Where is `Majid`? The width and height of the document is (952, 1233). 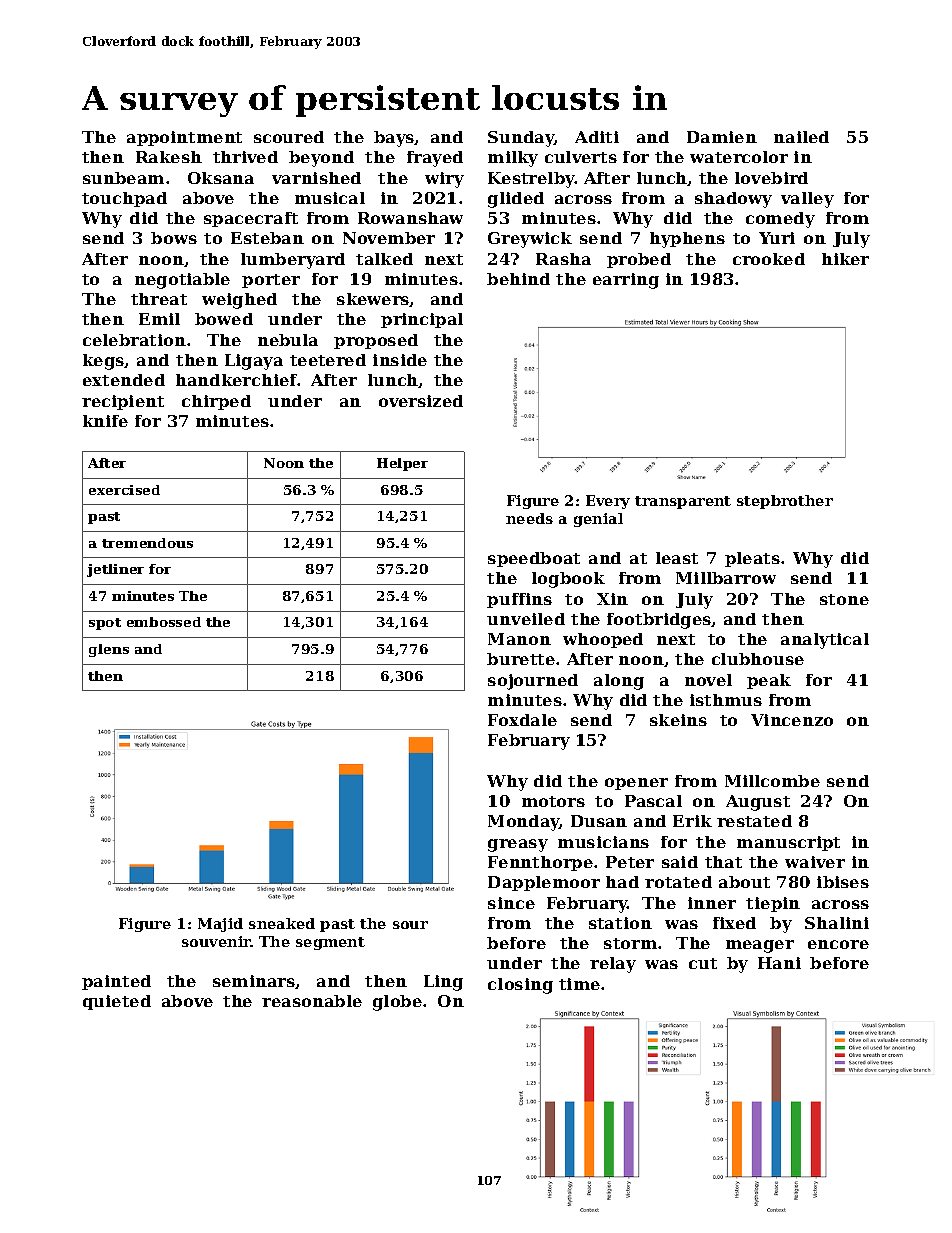
Majid is located at coordinates (220, 925).
